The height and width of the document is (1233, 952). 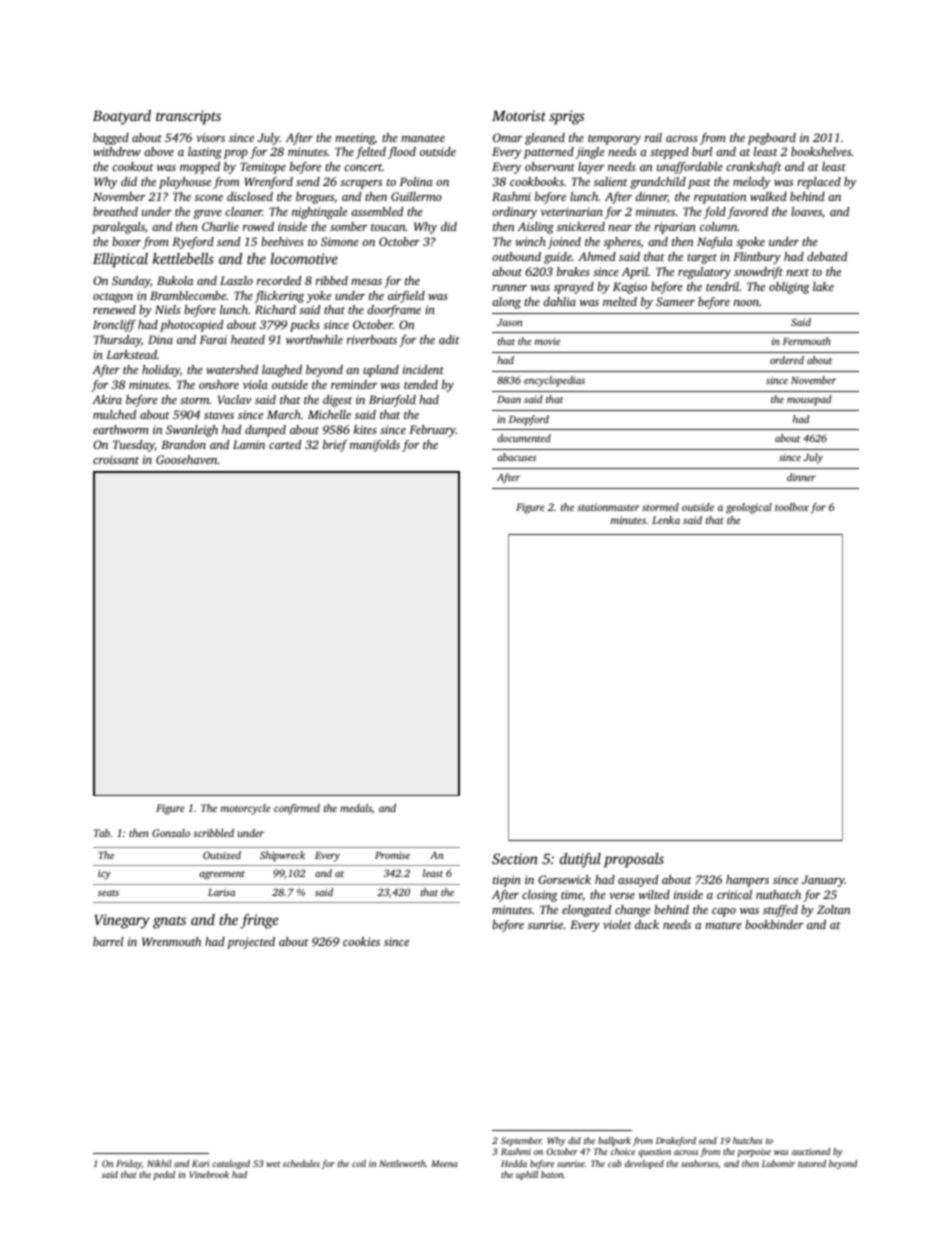 What do you see at coordinates (263, 168) in the document?
I see `Temitope` at bounding box center [263, 168].
